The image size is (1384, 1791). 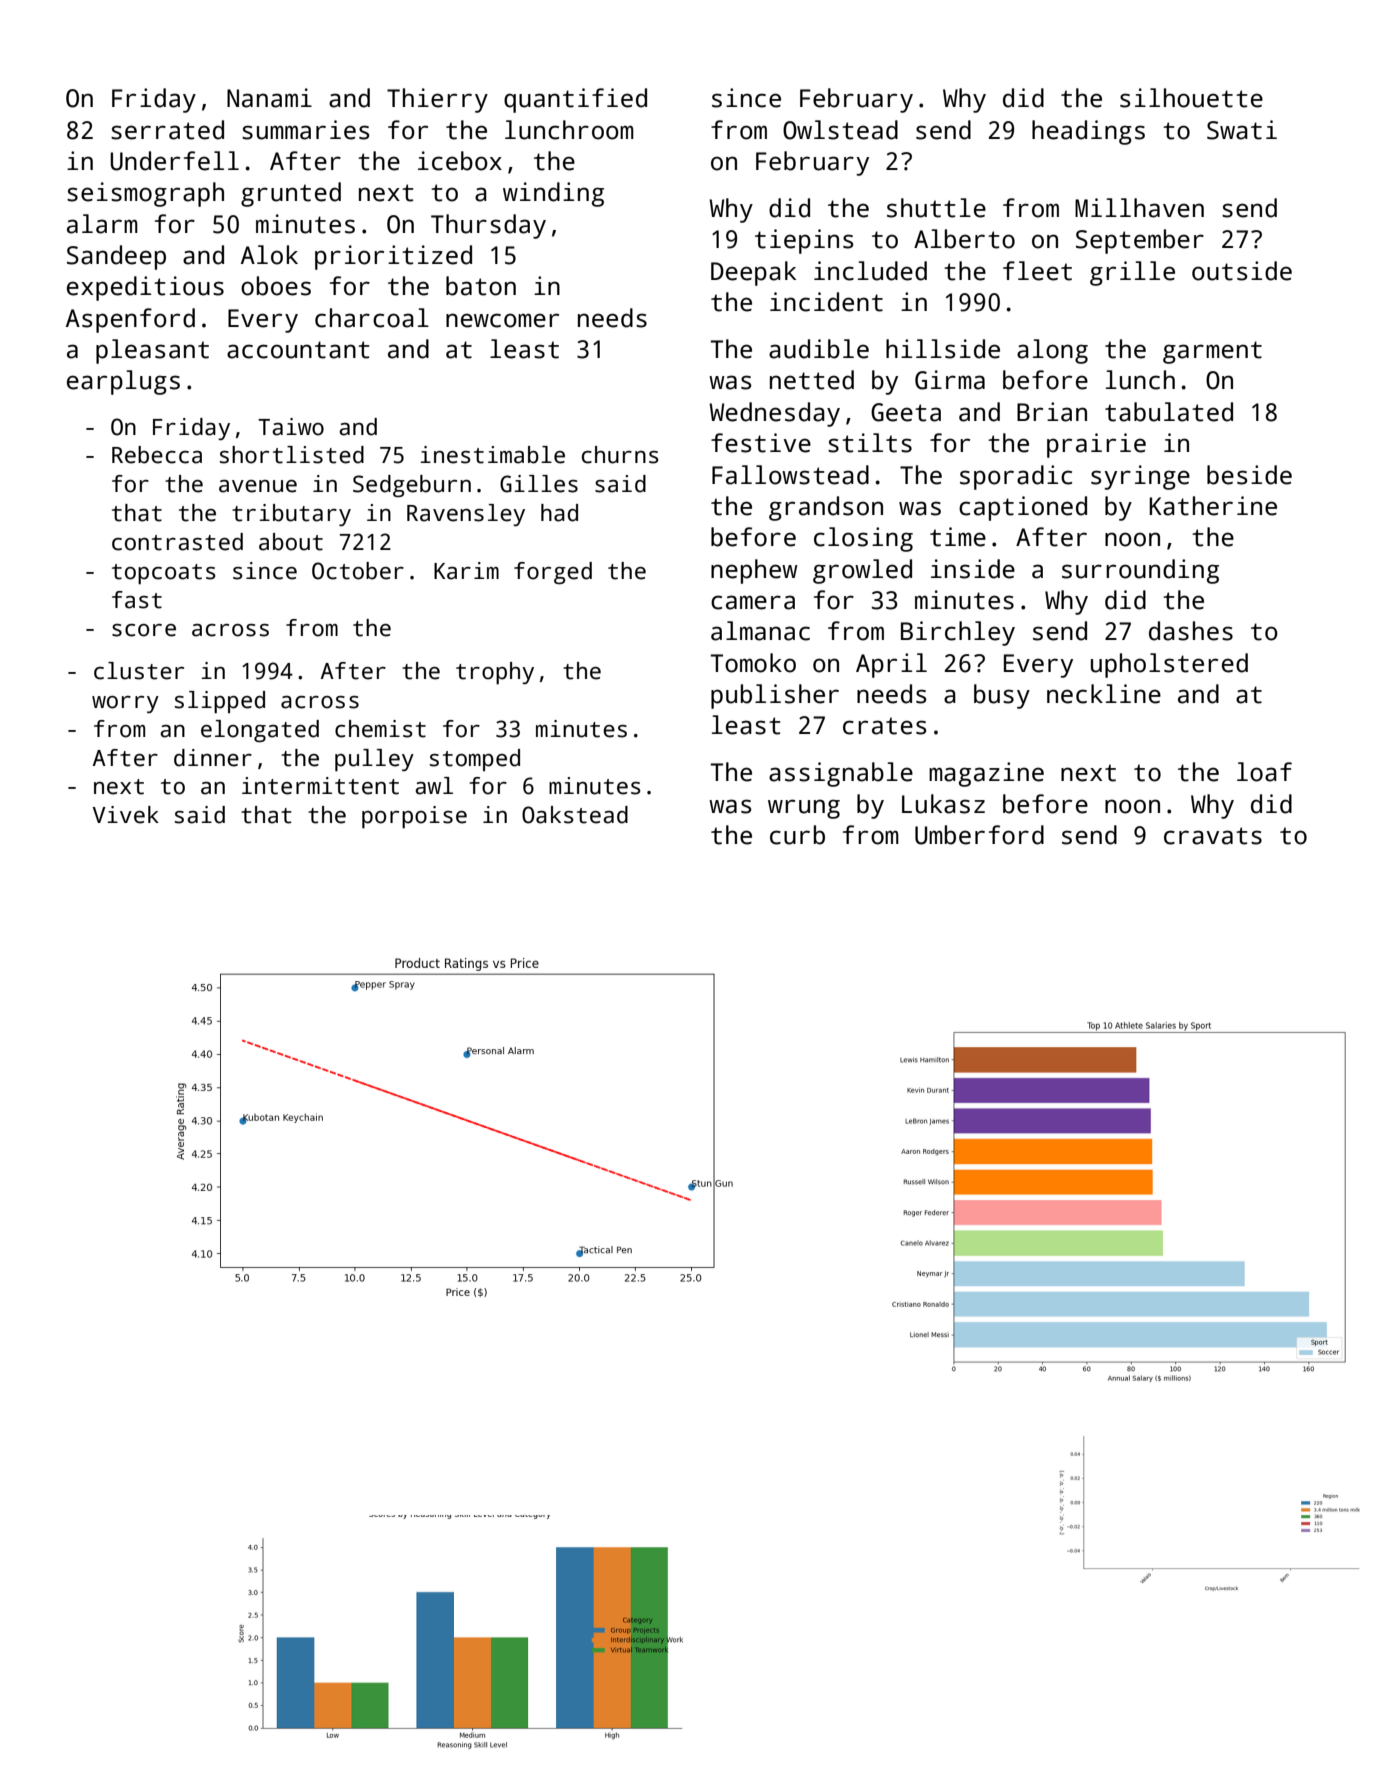 What do you see at coordinates (826, 508) in the page?
I see `grandson` at bounding box center [826, 508].
